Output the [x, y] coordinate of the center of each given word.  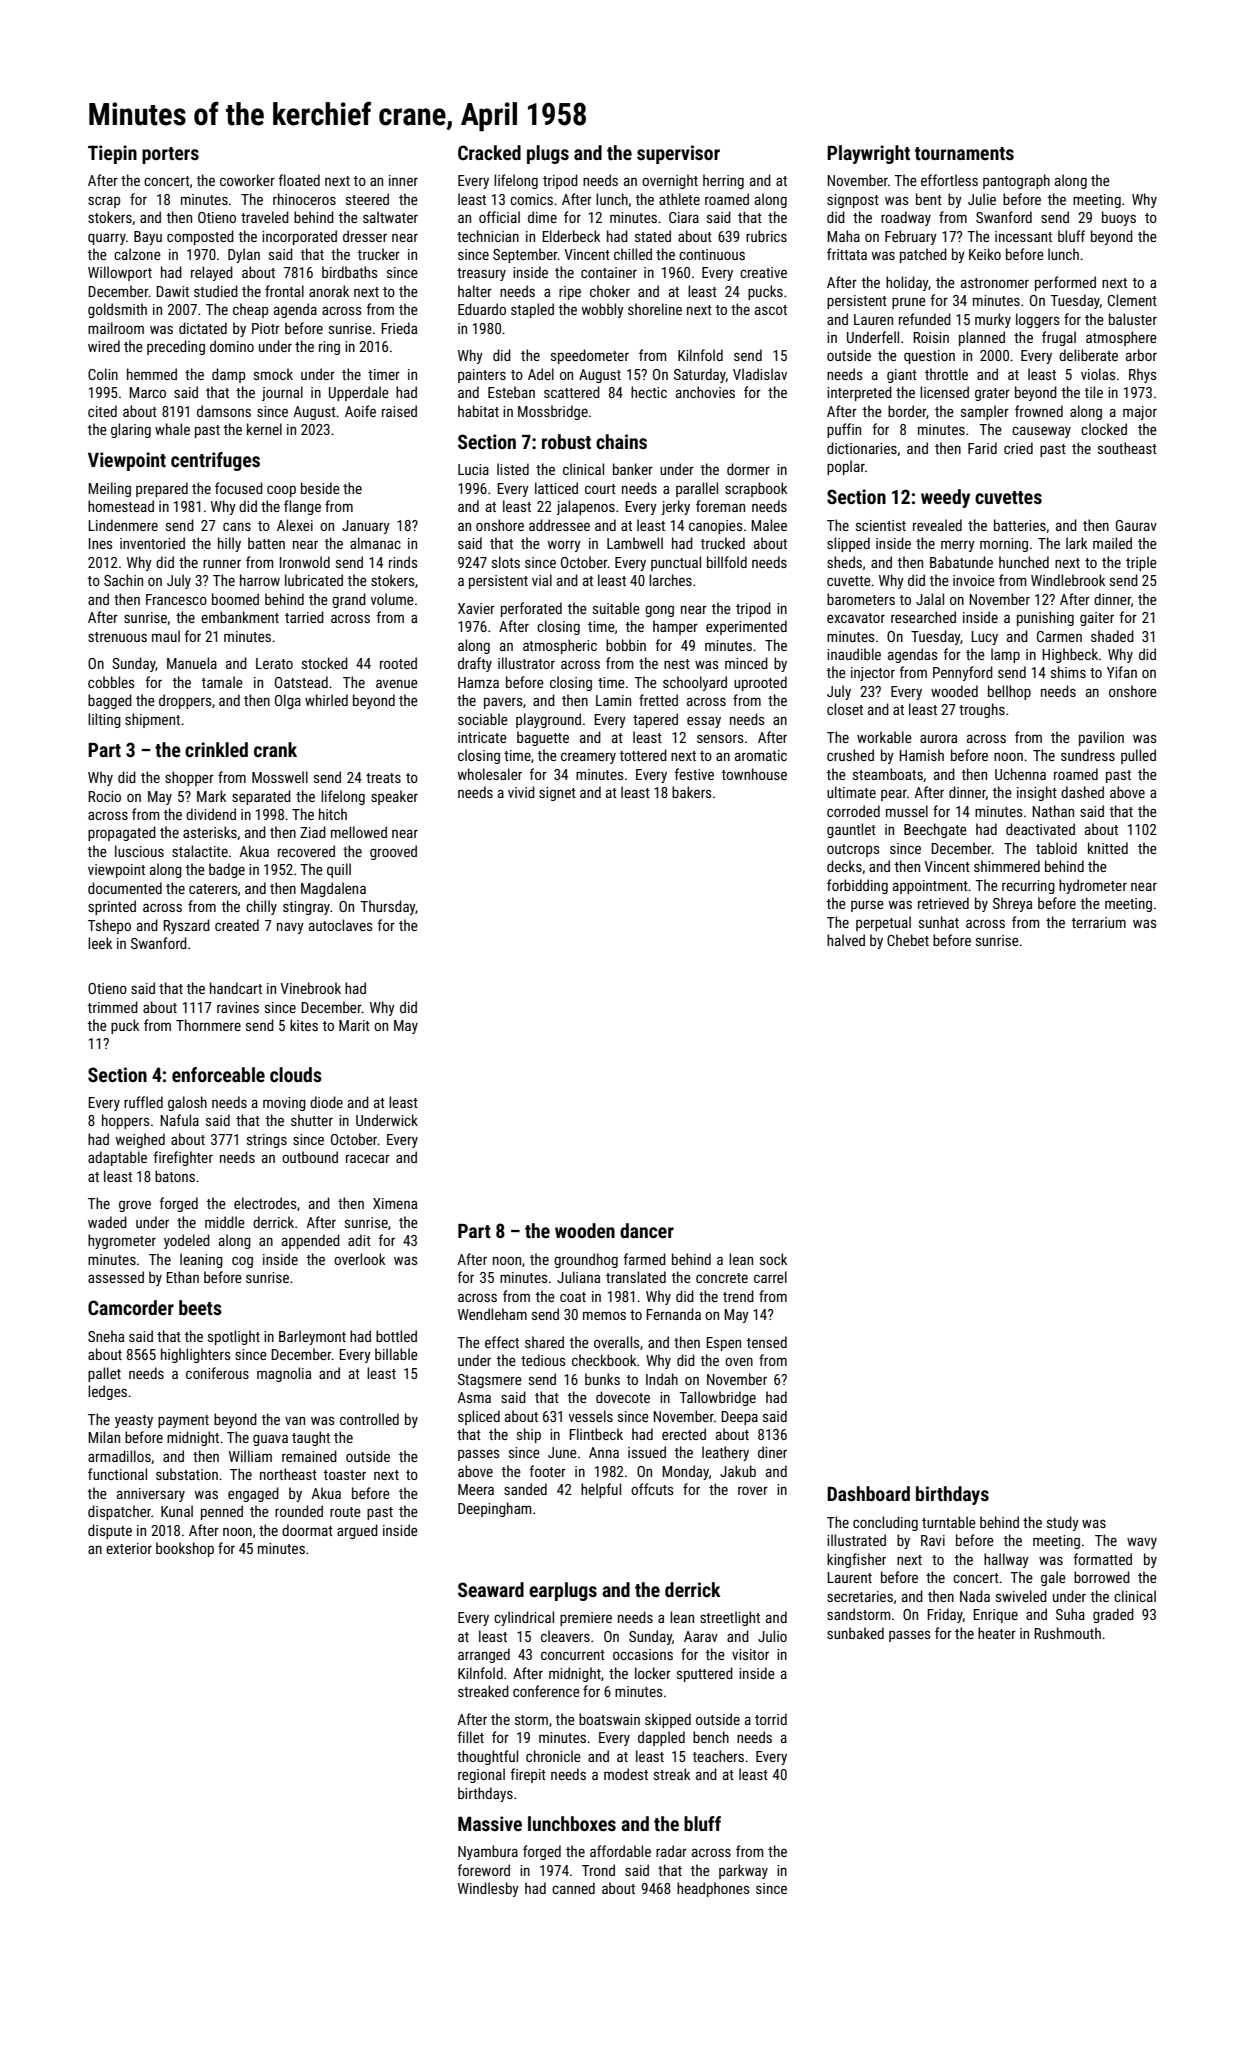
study [1063, 1523]
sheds [844, 562]
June [562, 1452]
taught [311, 1438]
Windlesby [488, 1889]
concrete [722, 1278]
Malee [769, 525]
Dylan [244, 255]
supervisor [678, 154]
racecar [368, 1158]
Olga [288, 701]
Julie [982, 199]
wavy [1142, 1543]
